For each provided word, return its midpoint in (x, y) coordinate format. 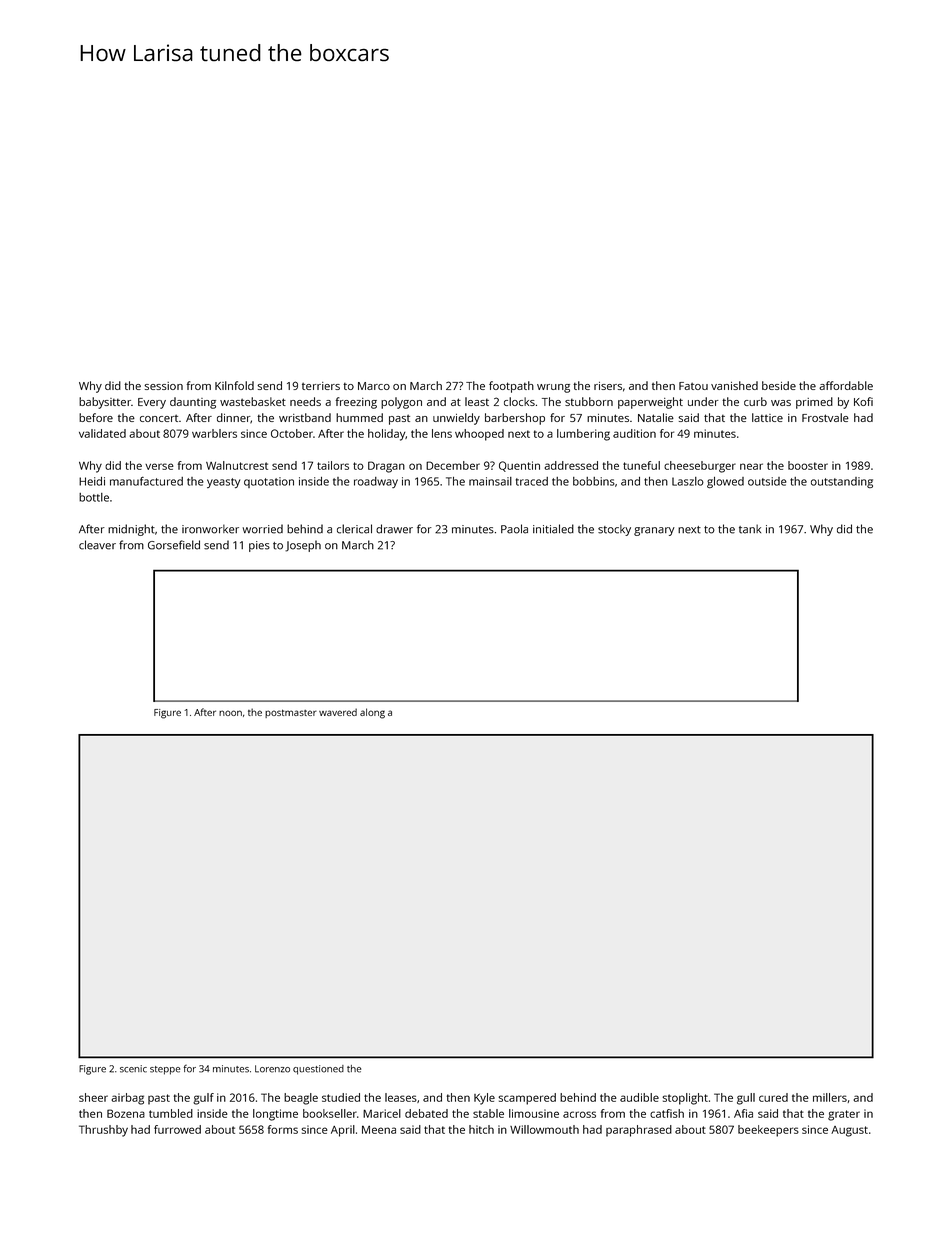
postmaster (291, 713)
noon (230, 713)
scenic (133, 1069)
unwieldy (456, 419)
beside (779, 385)
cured (773, 1097)
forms (283, 1129)
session (163, 386)
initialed (553, 529)
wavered (338, 712)
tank (750, 529)
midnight (131, 530)
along (372, 713)
